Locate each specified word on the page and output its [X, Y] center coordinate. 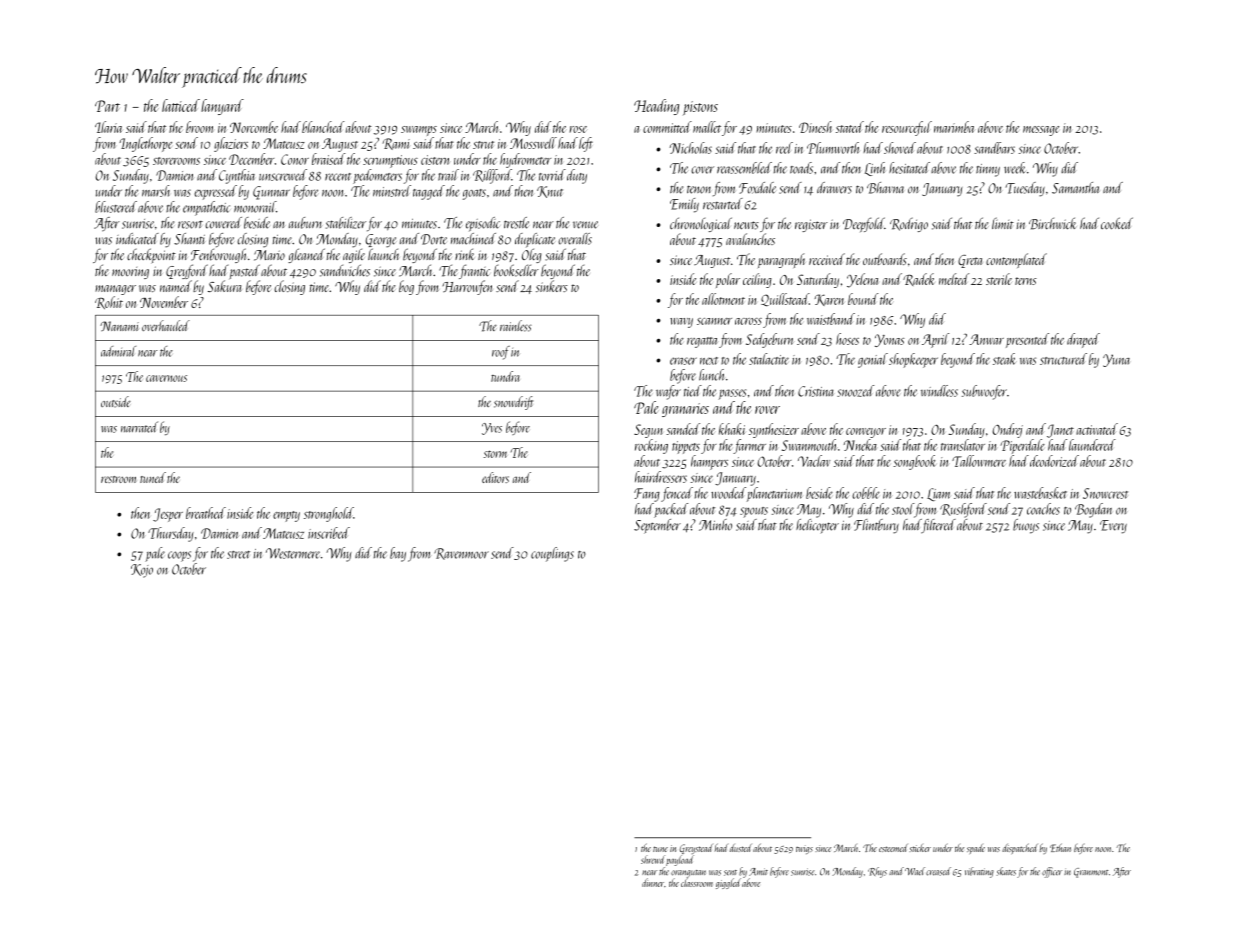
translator [963, 445]
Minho [715, 525]
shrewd [653, 859]
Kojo [142, 571]
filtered [939, 526]
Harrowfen [467, 287]
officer [1052, 872]
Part [107, 106]
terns [1026, 281]
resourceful [907, 128]
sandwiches [345, 270]
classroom [697, 882]
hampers [709, 462]
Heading [656, 107]
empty [286, 516]
